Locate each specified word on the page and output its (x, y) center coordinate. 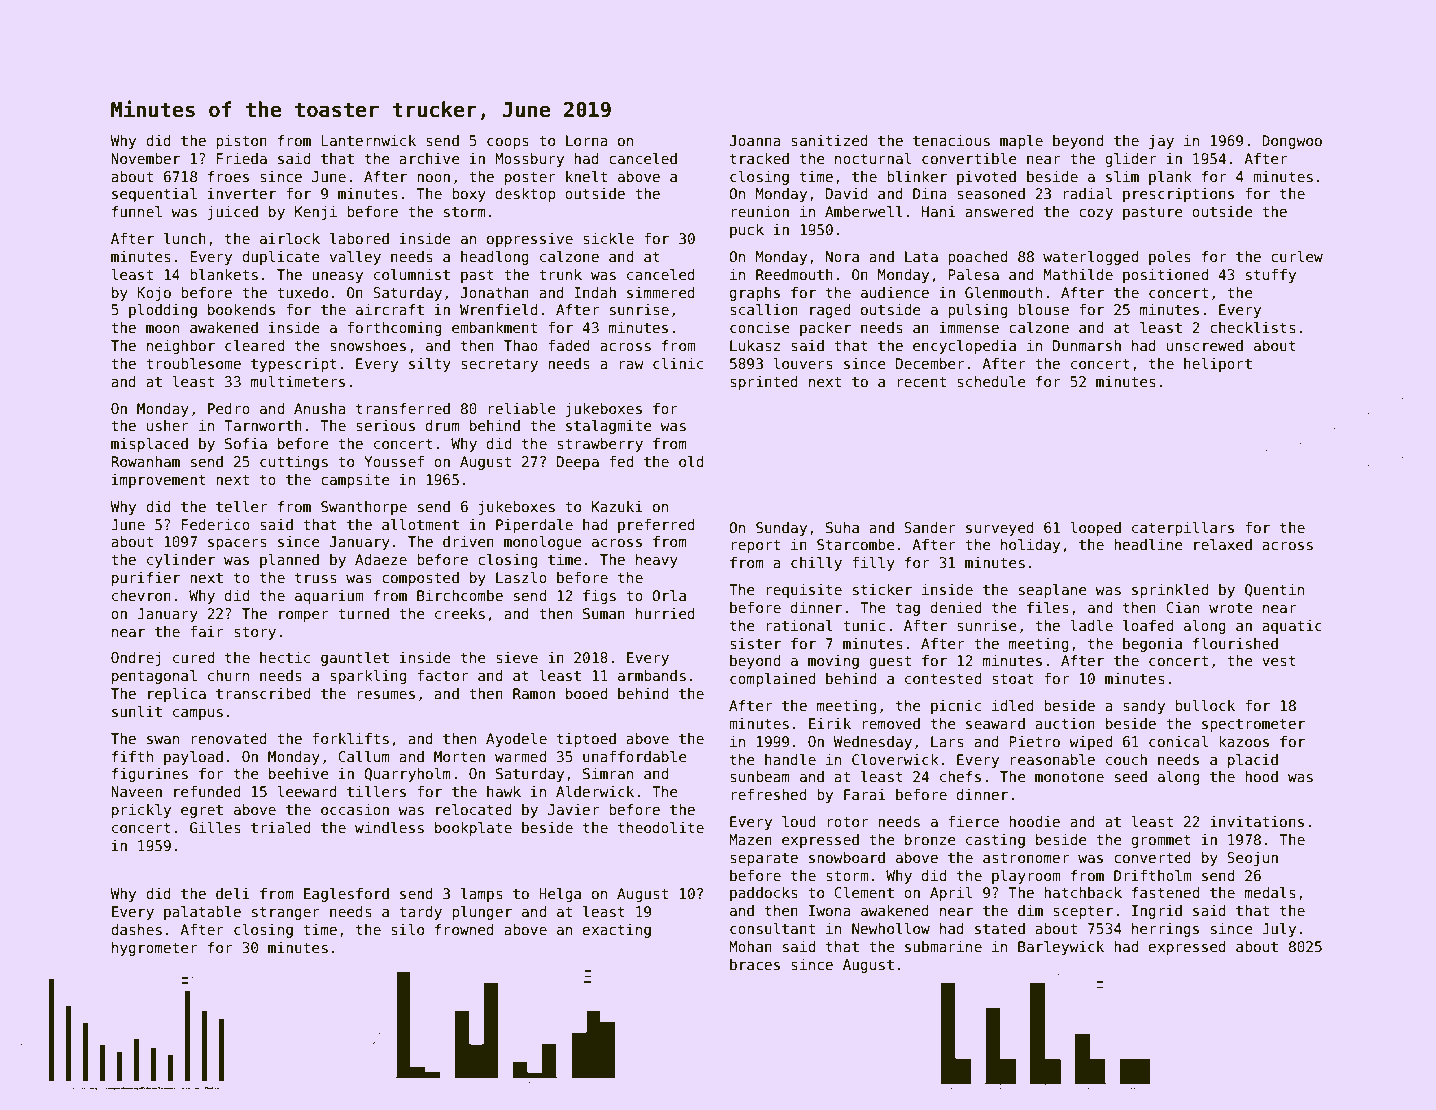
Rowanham (145, 461)
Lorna (587, 140)
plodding (163, 311)
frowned (464, 929)
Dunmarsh (1087, 345)
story (255, 633)
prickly (141, 811)
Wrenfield (498, 309)
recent (921, 382)
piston (241, 142)
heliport (1218, 365)
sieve (517, 657)
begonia (1152, 645)
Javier (573, 809)
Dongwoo (1292, 142)
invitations (1257, 821)
